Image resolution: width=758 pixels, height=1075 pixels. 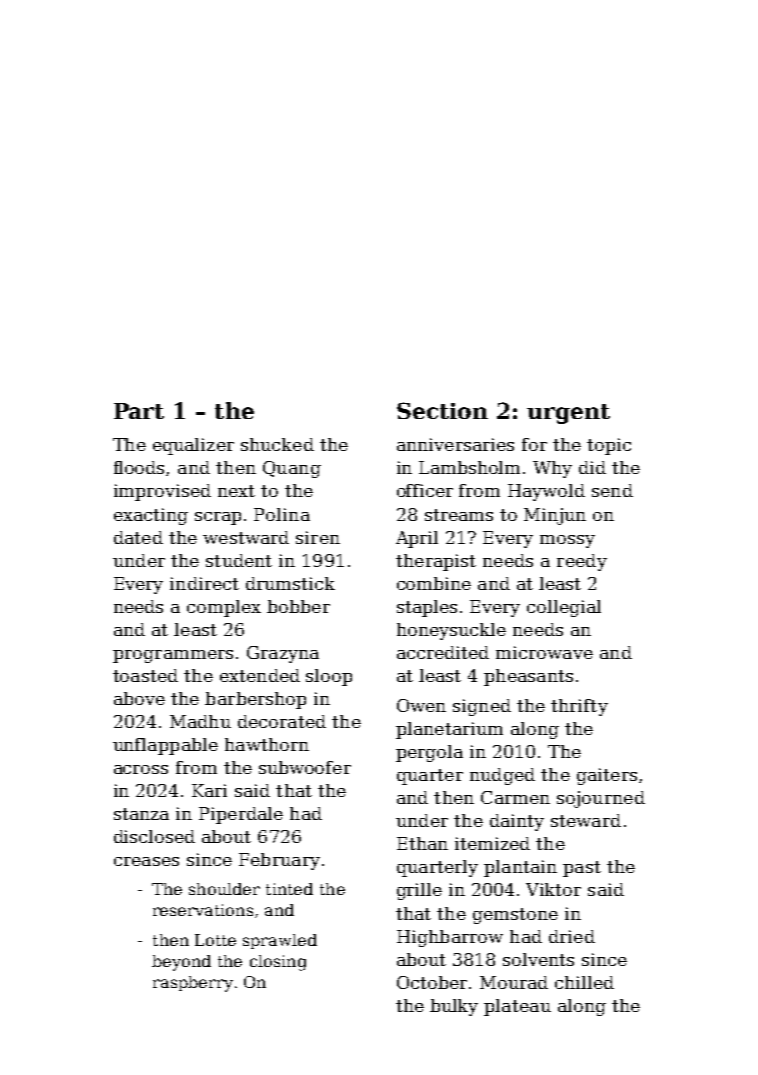 What do you see at coordinates (568, 414) in the screenshot?
I see `urgent` at bounding box center [568, 414].
